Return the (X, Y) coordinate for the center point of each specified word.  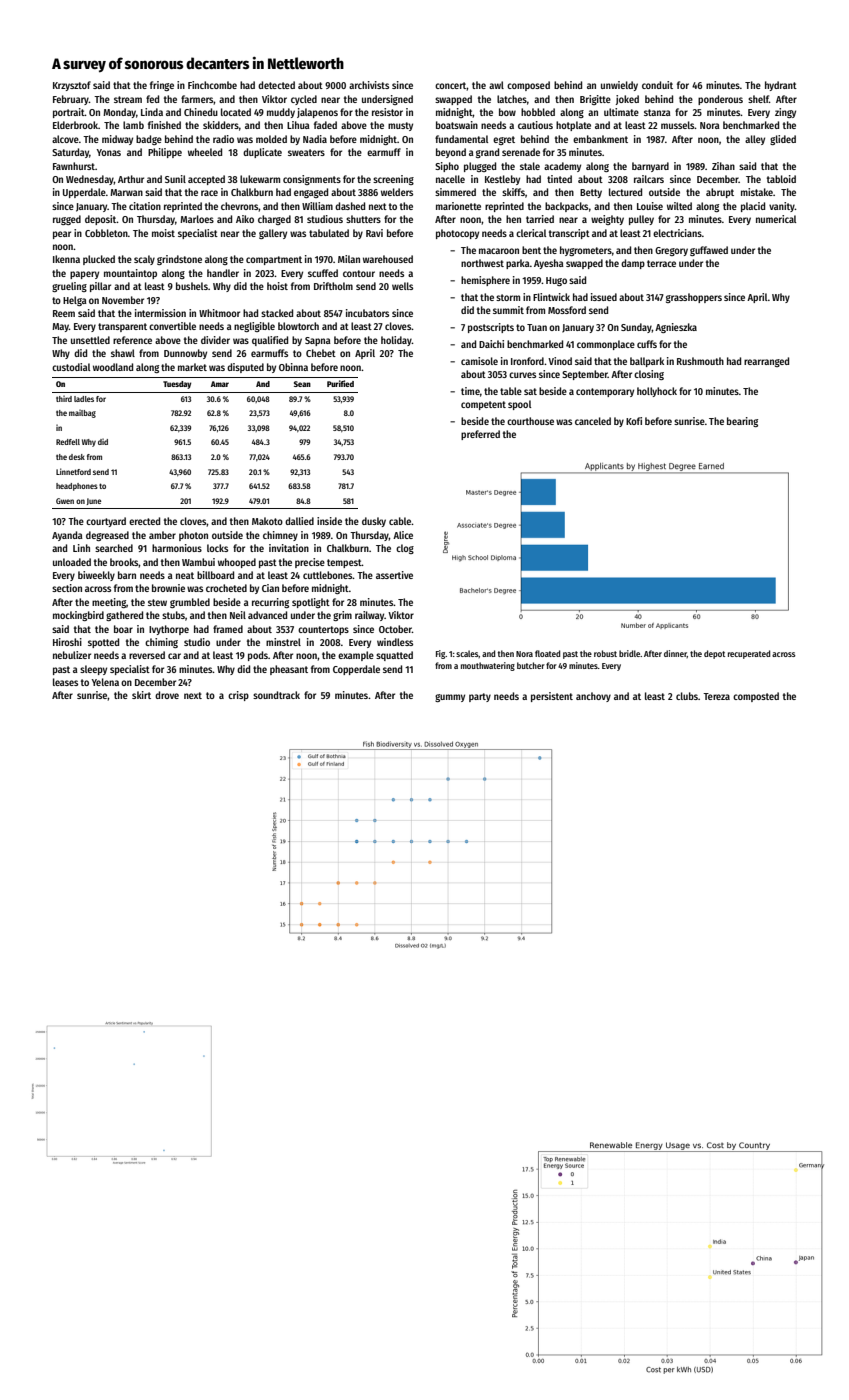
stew (157, 602)
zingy (785, 113)
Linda (152, 112)
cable (400, 521)
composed (528, 86)
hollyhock (657, 392)
